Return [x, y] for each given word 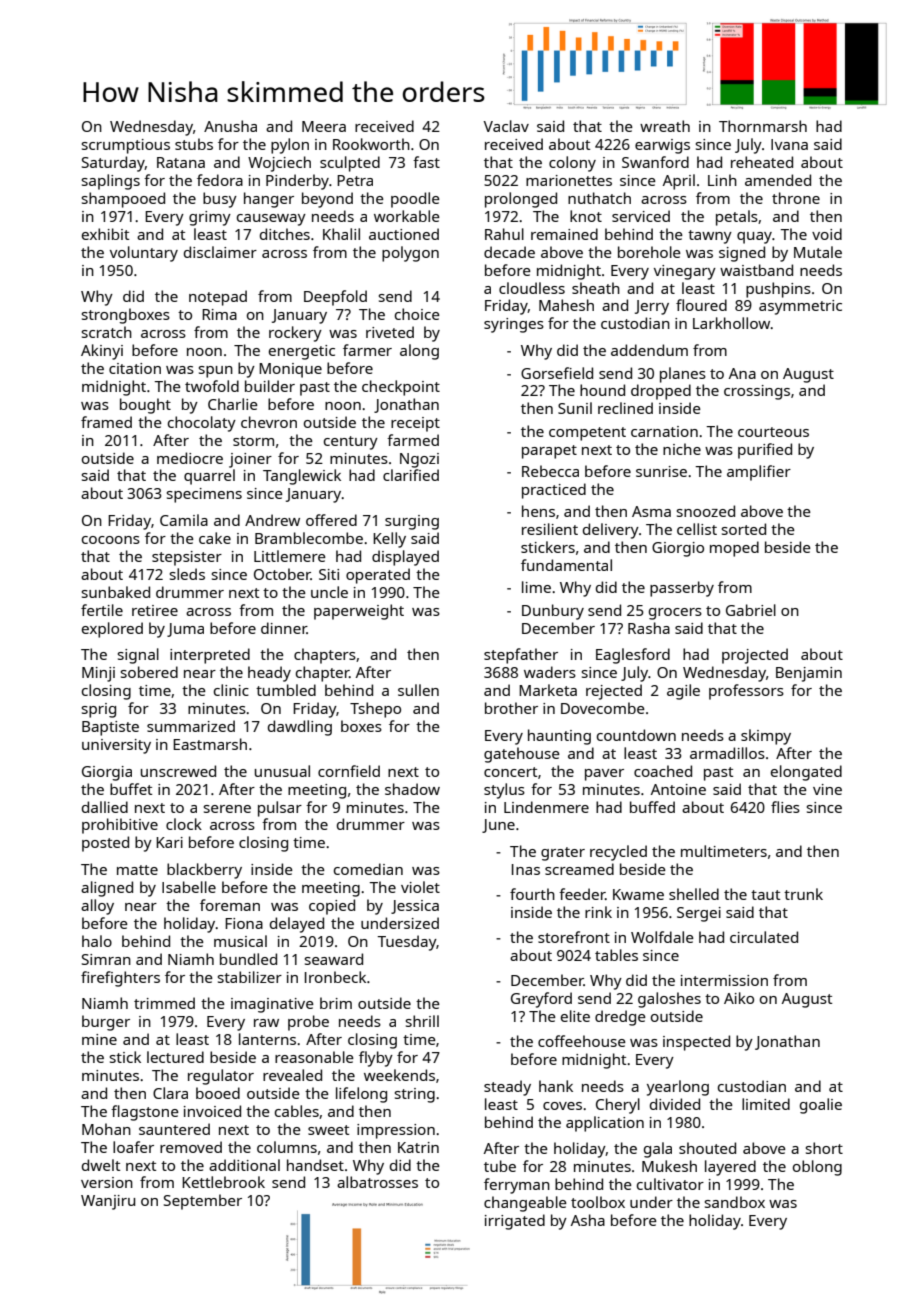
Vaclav [506, 126]
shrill [422, 1021]
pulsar [280, 809]
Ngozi [419, 460]
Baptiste [110, 728]
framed [106, 422]
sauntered [174, 1129]
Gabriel [751, 610]
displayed [405, 558]
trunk [803, 894]
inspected [696, 1043]
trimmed [164, 1003]
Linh [722, 180]
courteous [773, 432]
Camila [184, 520]
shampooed [123, 200]
